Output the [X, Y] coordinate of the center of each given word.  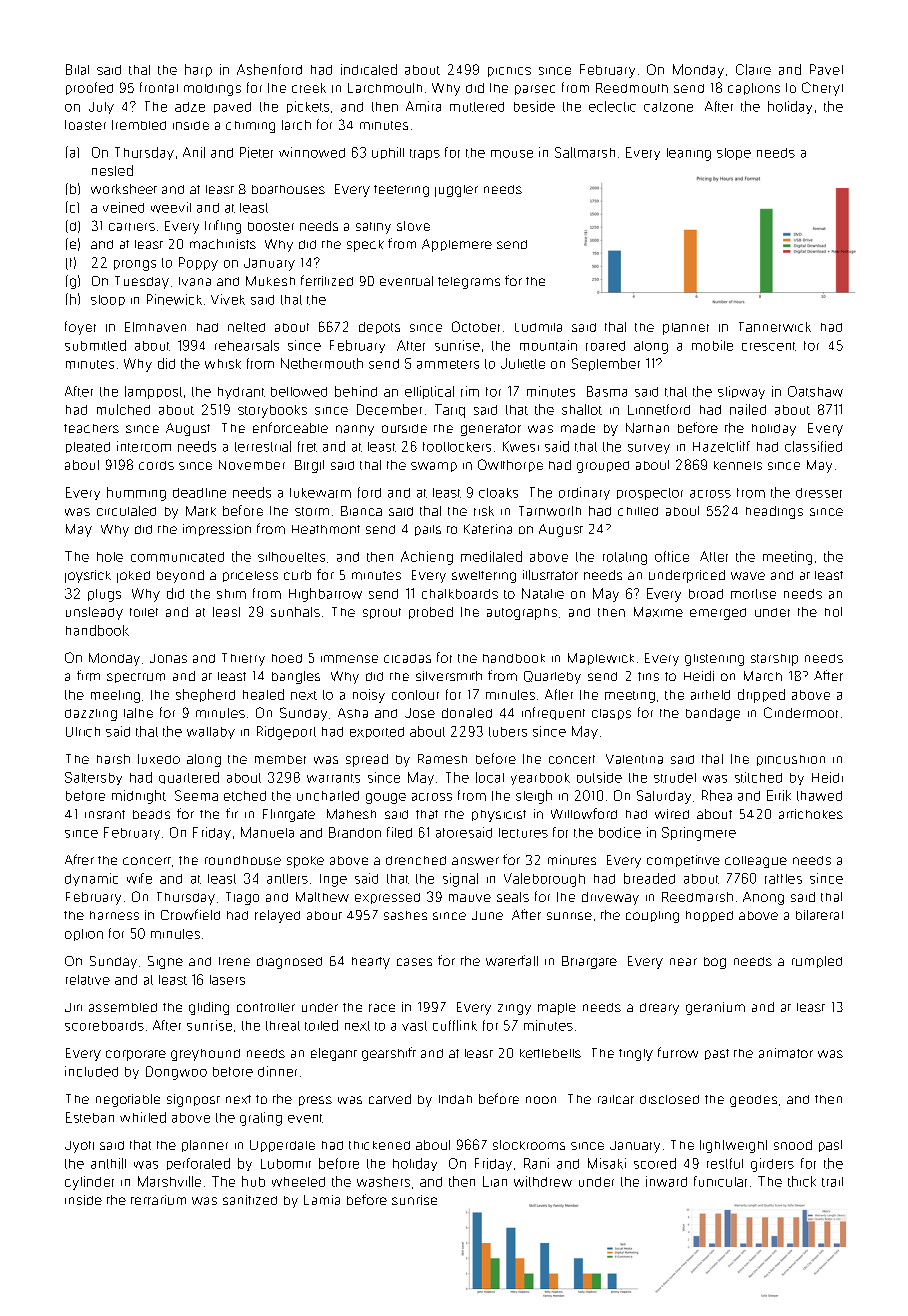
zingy [514, 1009]
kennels [738, 465]
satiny [373, 228]
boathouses [288, 189]
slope [734, 154]
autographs [522, 614]
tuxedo [159, 759]
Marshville [169, 1181]
